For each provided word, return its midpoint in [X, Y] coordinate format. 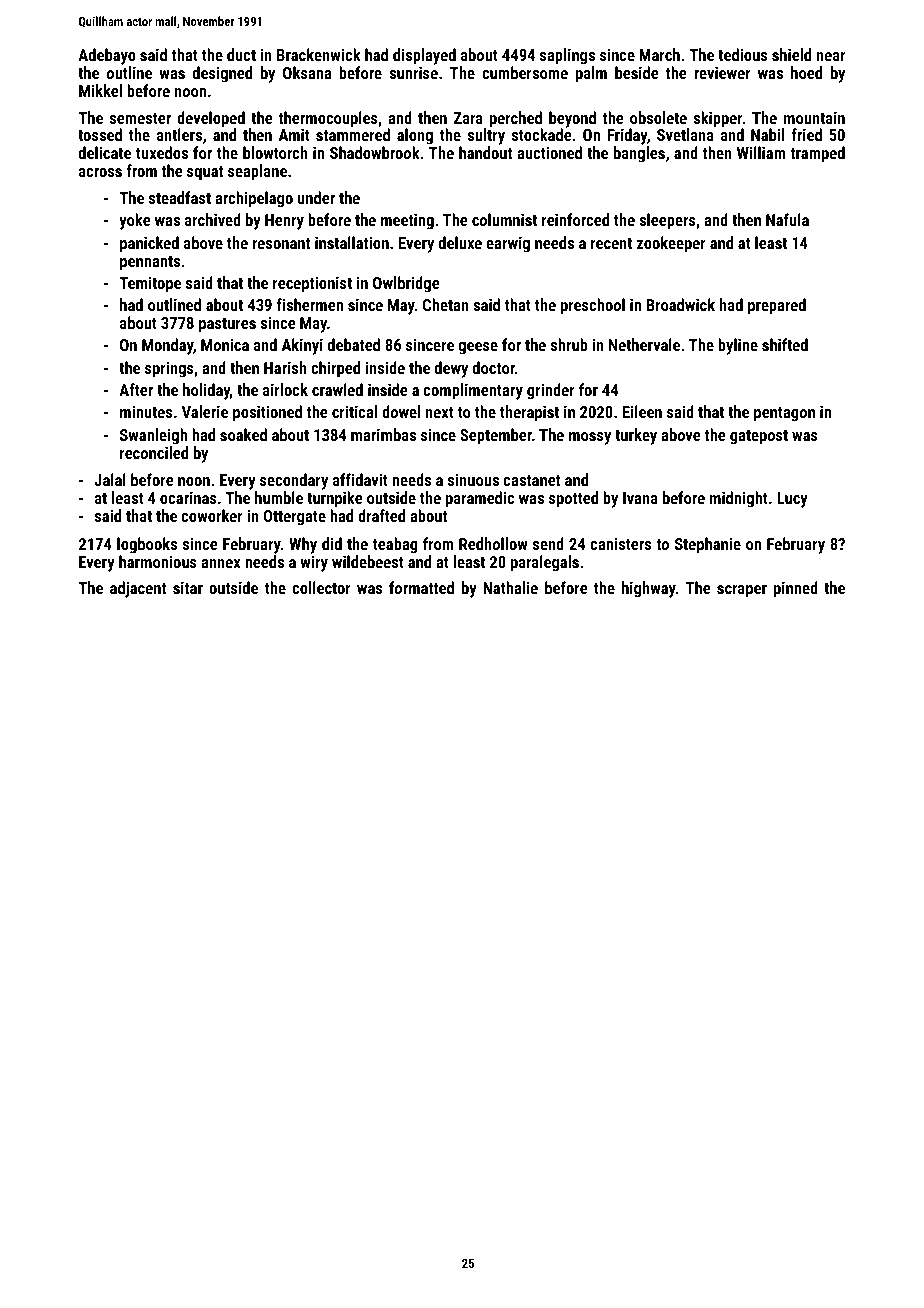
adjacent [138, 589]
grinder [551, 391]
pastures [227, 325]
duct [241, 54]
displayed [424, 56]
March [659, 54]
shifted [785, 344]
